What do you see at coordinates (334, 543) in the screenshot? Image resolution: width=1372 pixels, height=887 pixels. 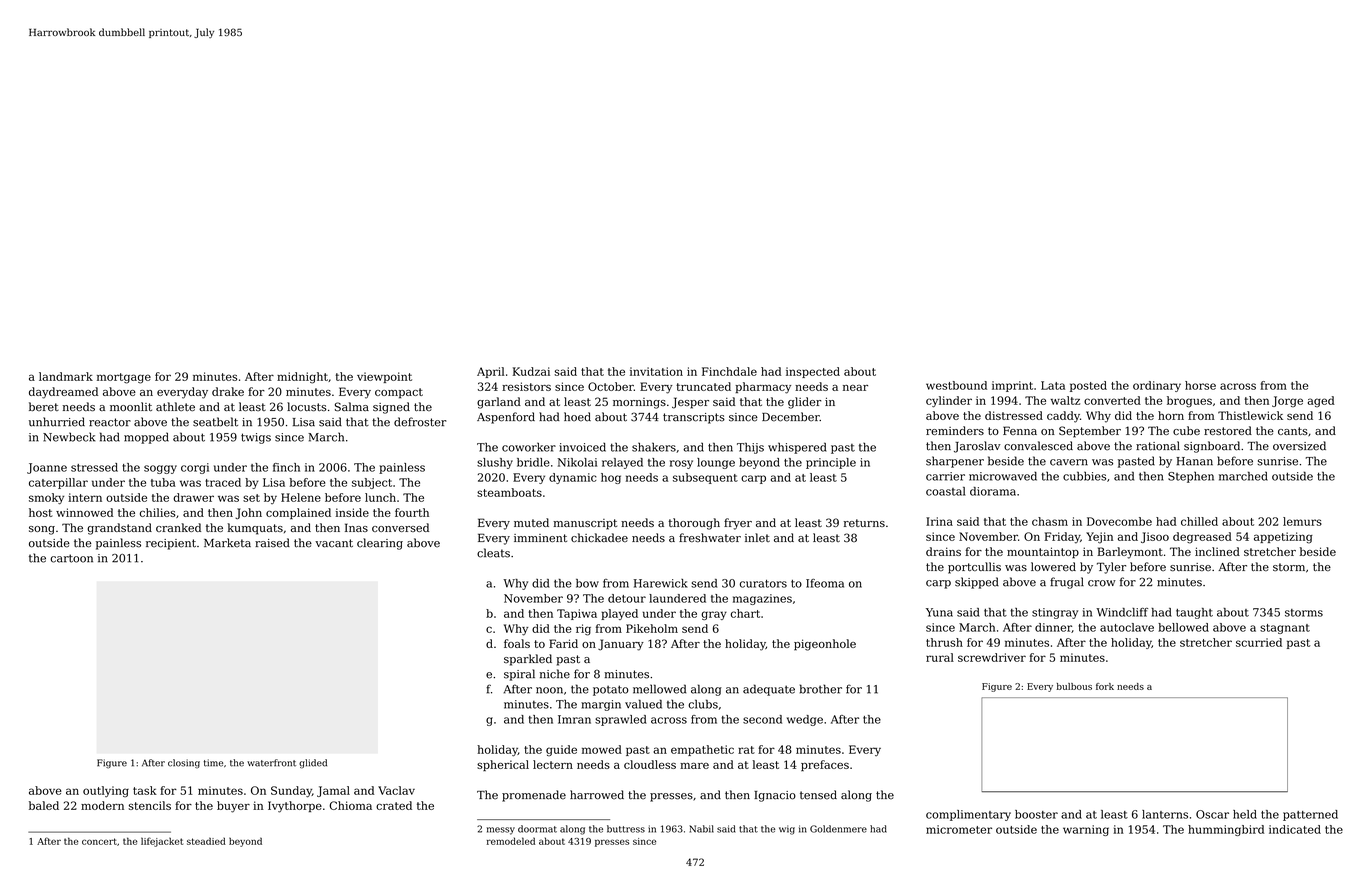 I see `vacant` at bounding box center [334, 543].
